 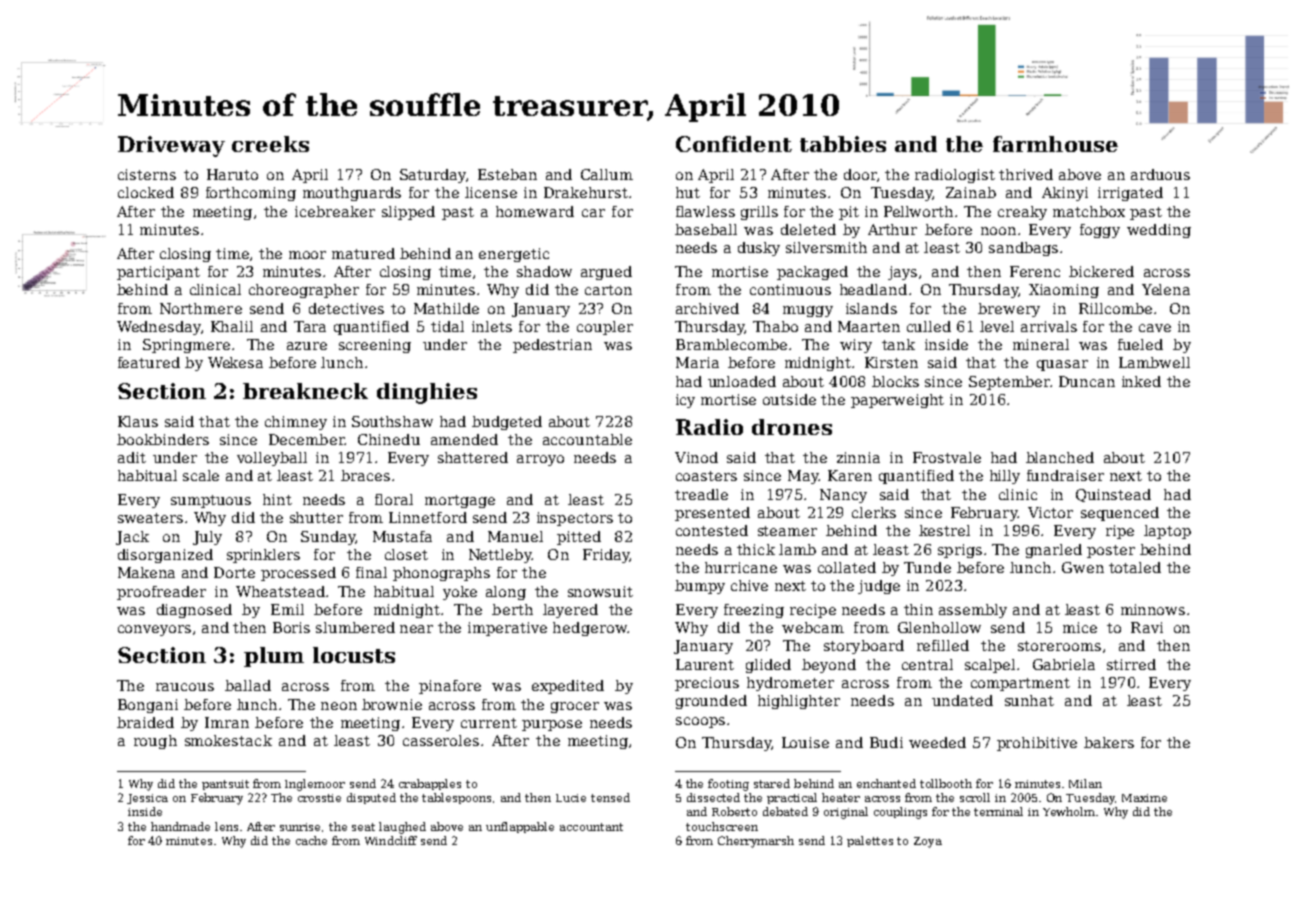 I want to click on icebreaker, so click(x=335, y=211).
